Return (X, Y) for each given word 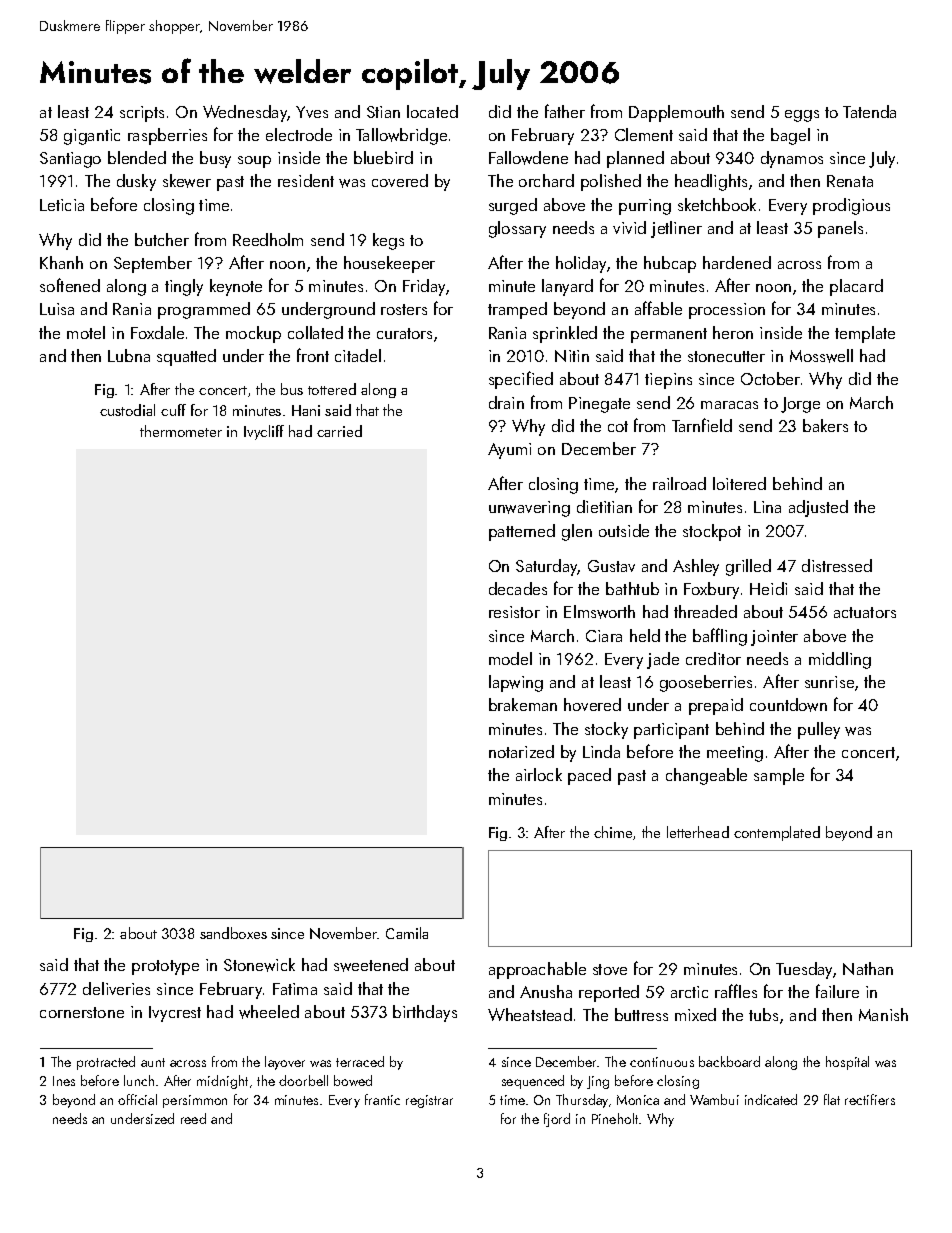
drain (506, 402)
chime (613, 832)
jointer (774, 638)
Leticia (62, 205)
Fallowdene (528, 158)
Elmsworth (599, 612)
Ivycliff (264, 432)
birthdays (425, 1013)
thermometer (181, 431)
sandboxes (233, 933)
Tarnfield (702, 425)
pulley (819, 730)
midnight (222, 1082)
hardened (737, 262)
